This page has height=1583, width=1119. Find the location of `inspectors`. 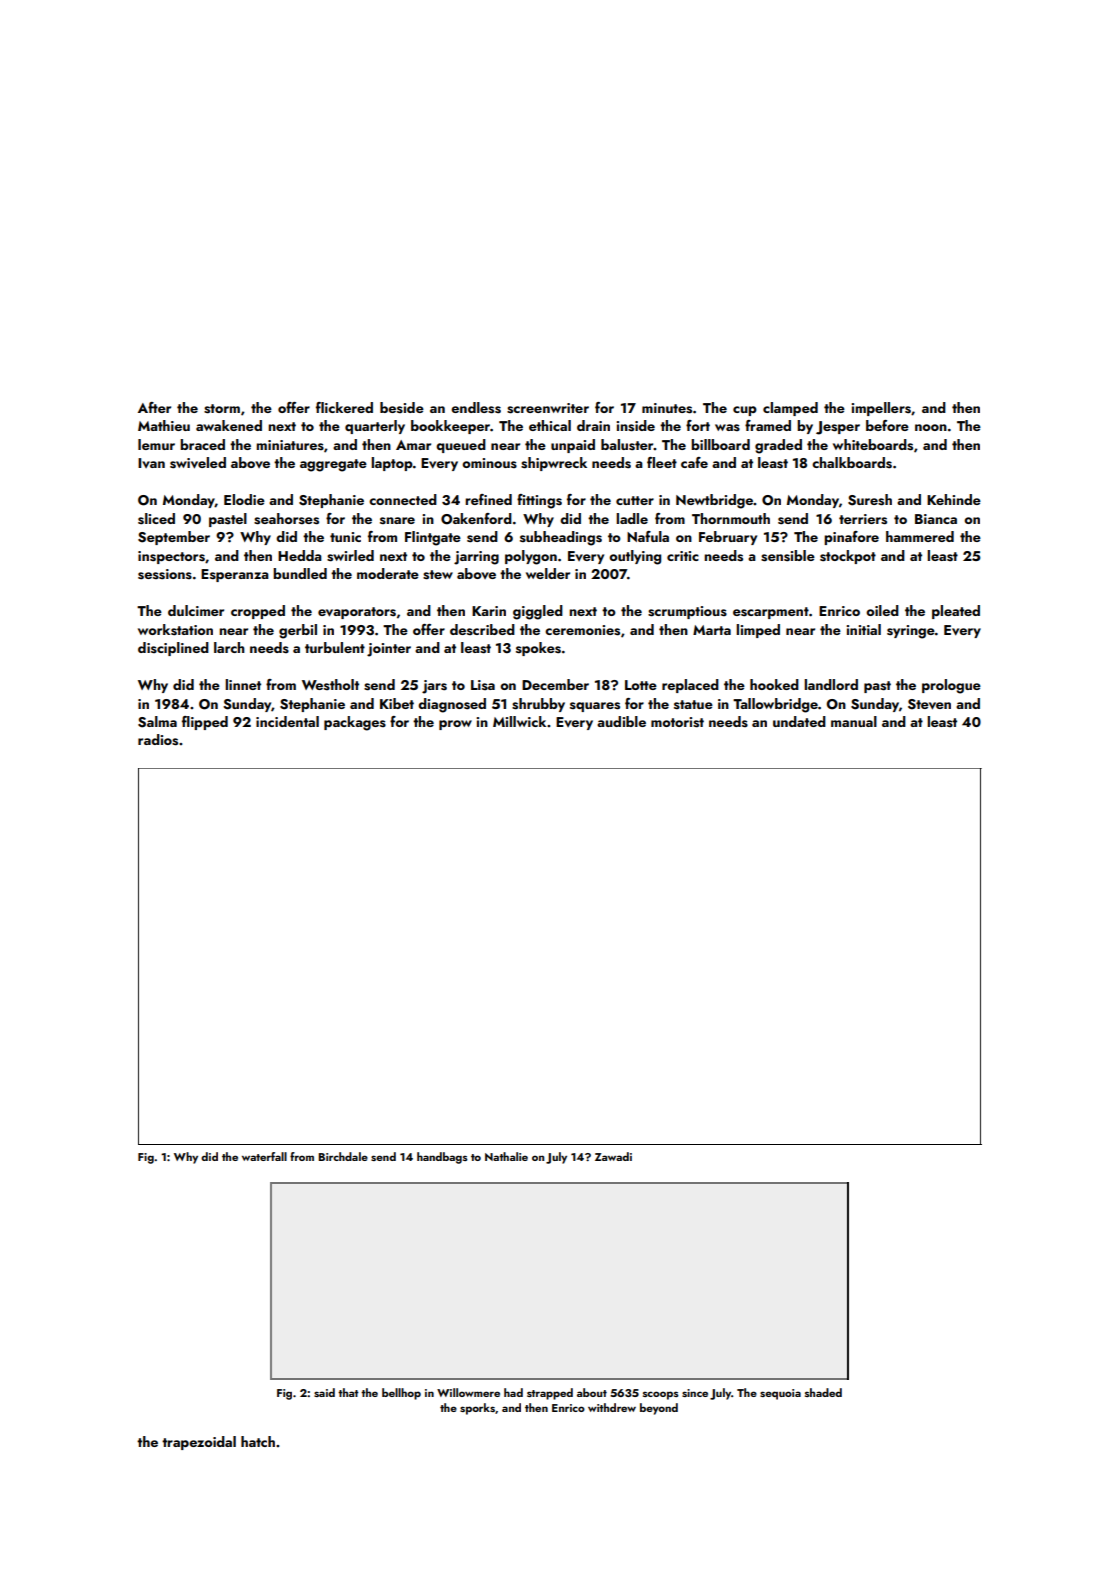

inspectors is located at coordinates (171, 557).
